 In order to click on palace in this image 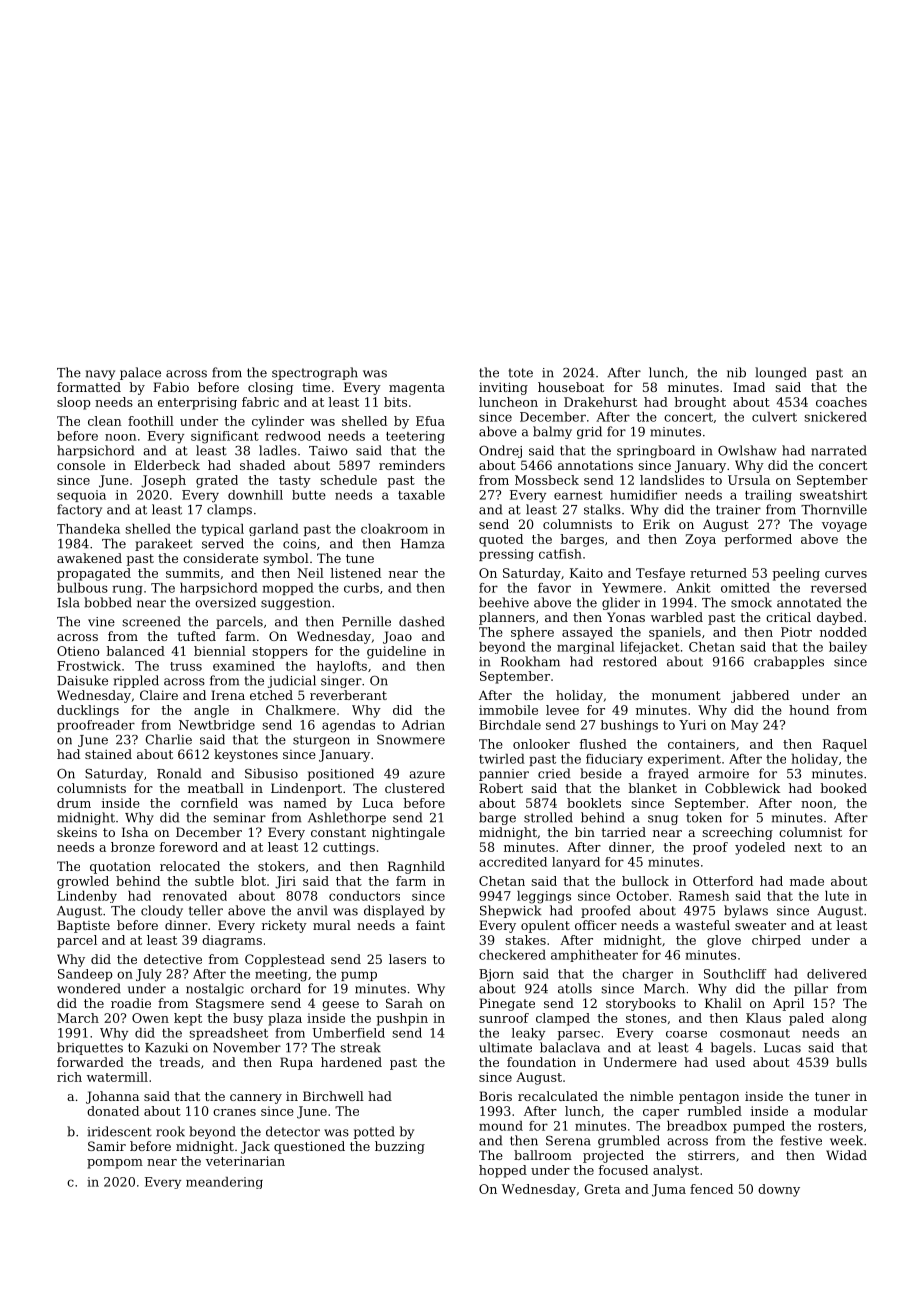, I will do `click(140, 373)`.
